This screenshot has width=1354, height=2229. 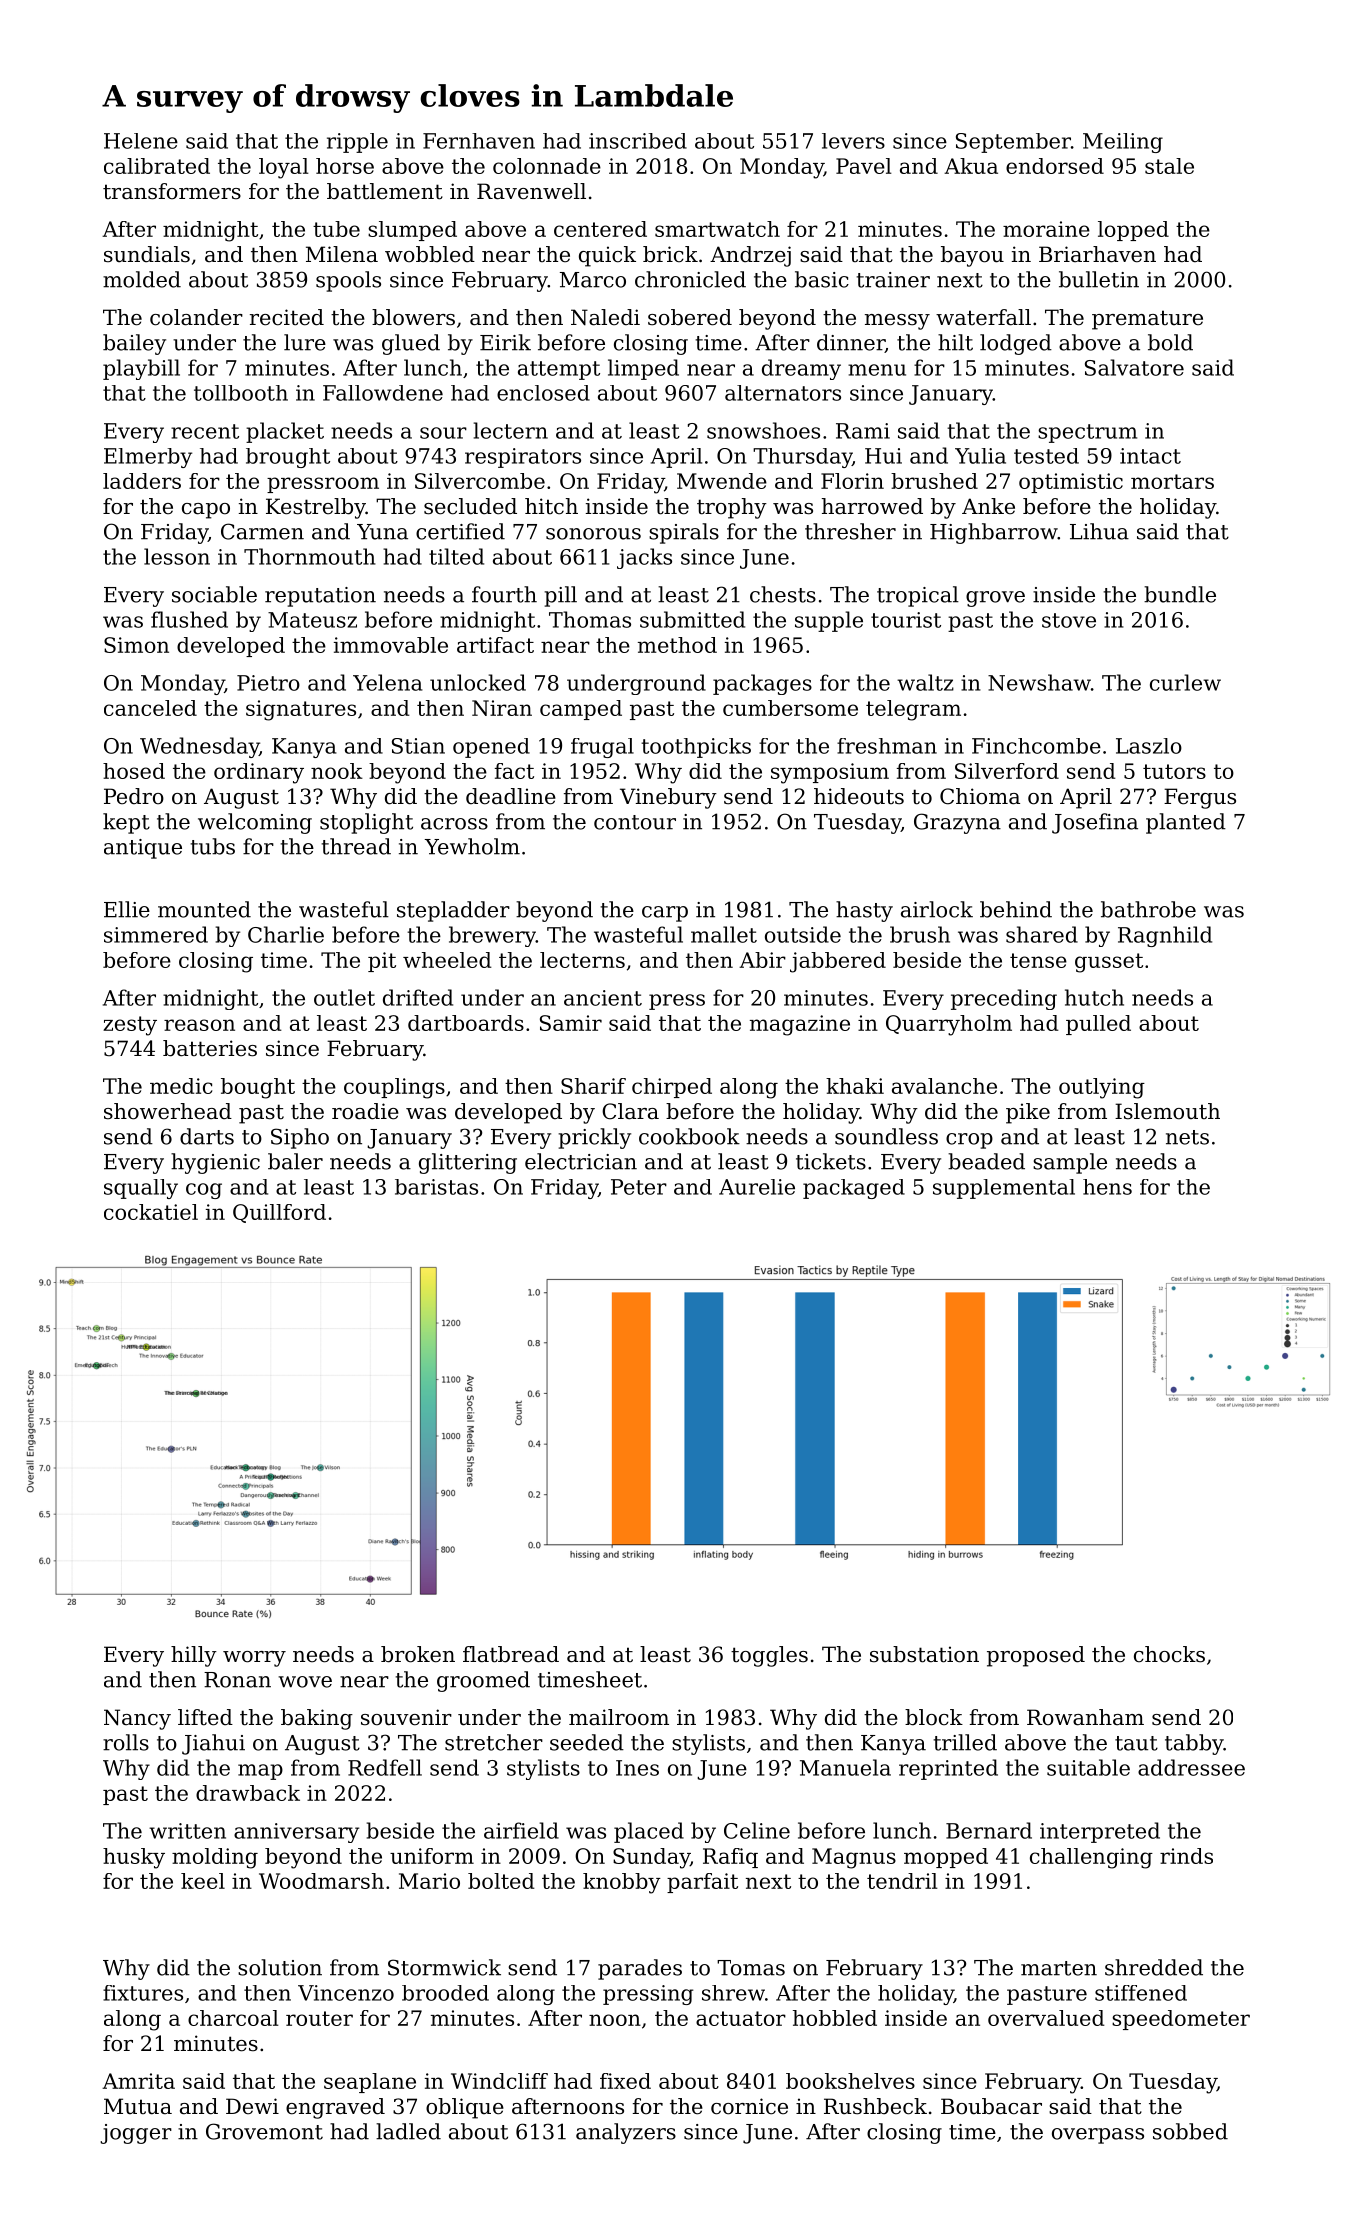 What do you see at coordinates (1187, 1137) in the screenshot?
I see `nets` at bounding box center [1187, 1137].
